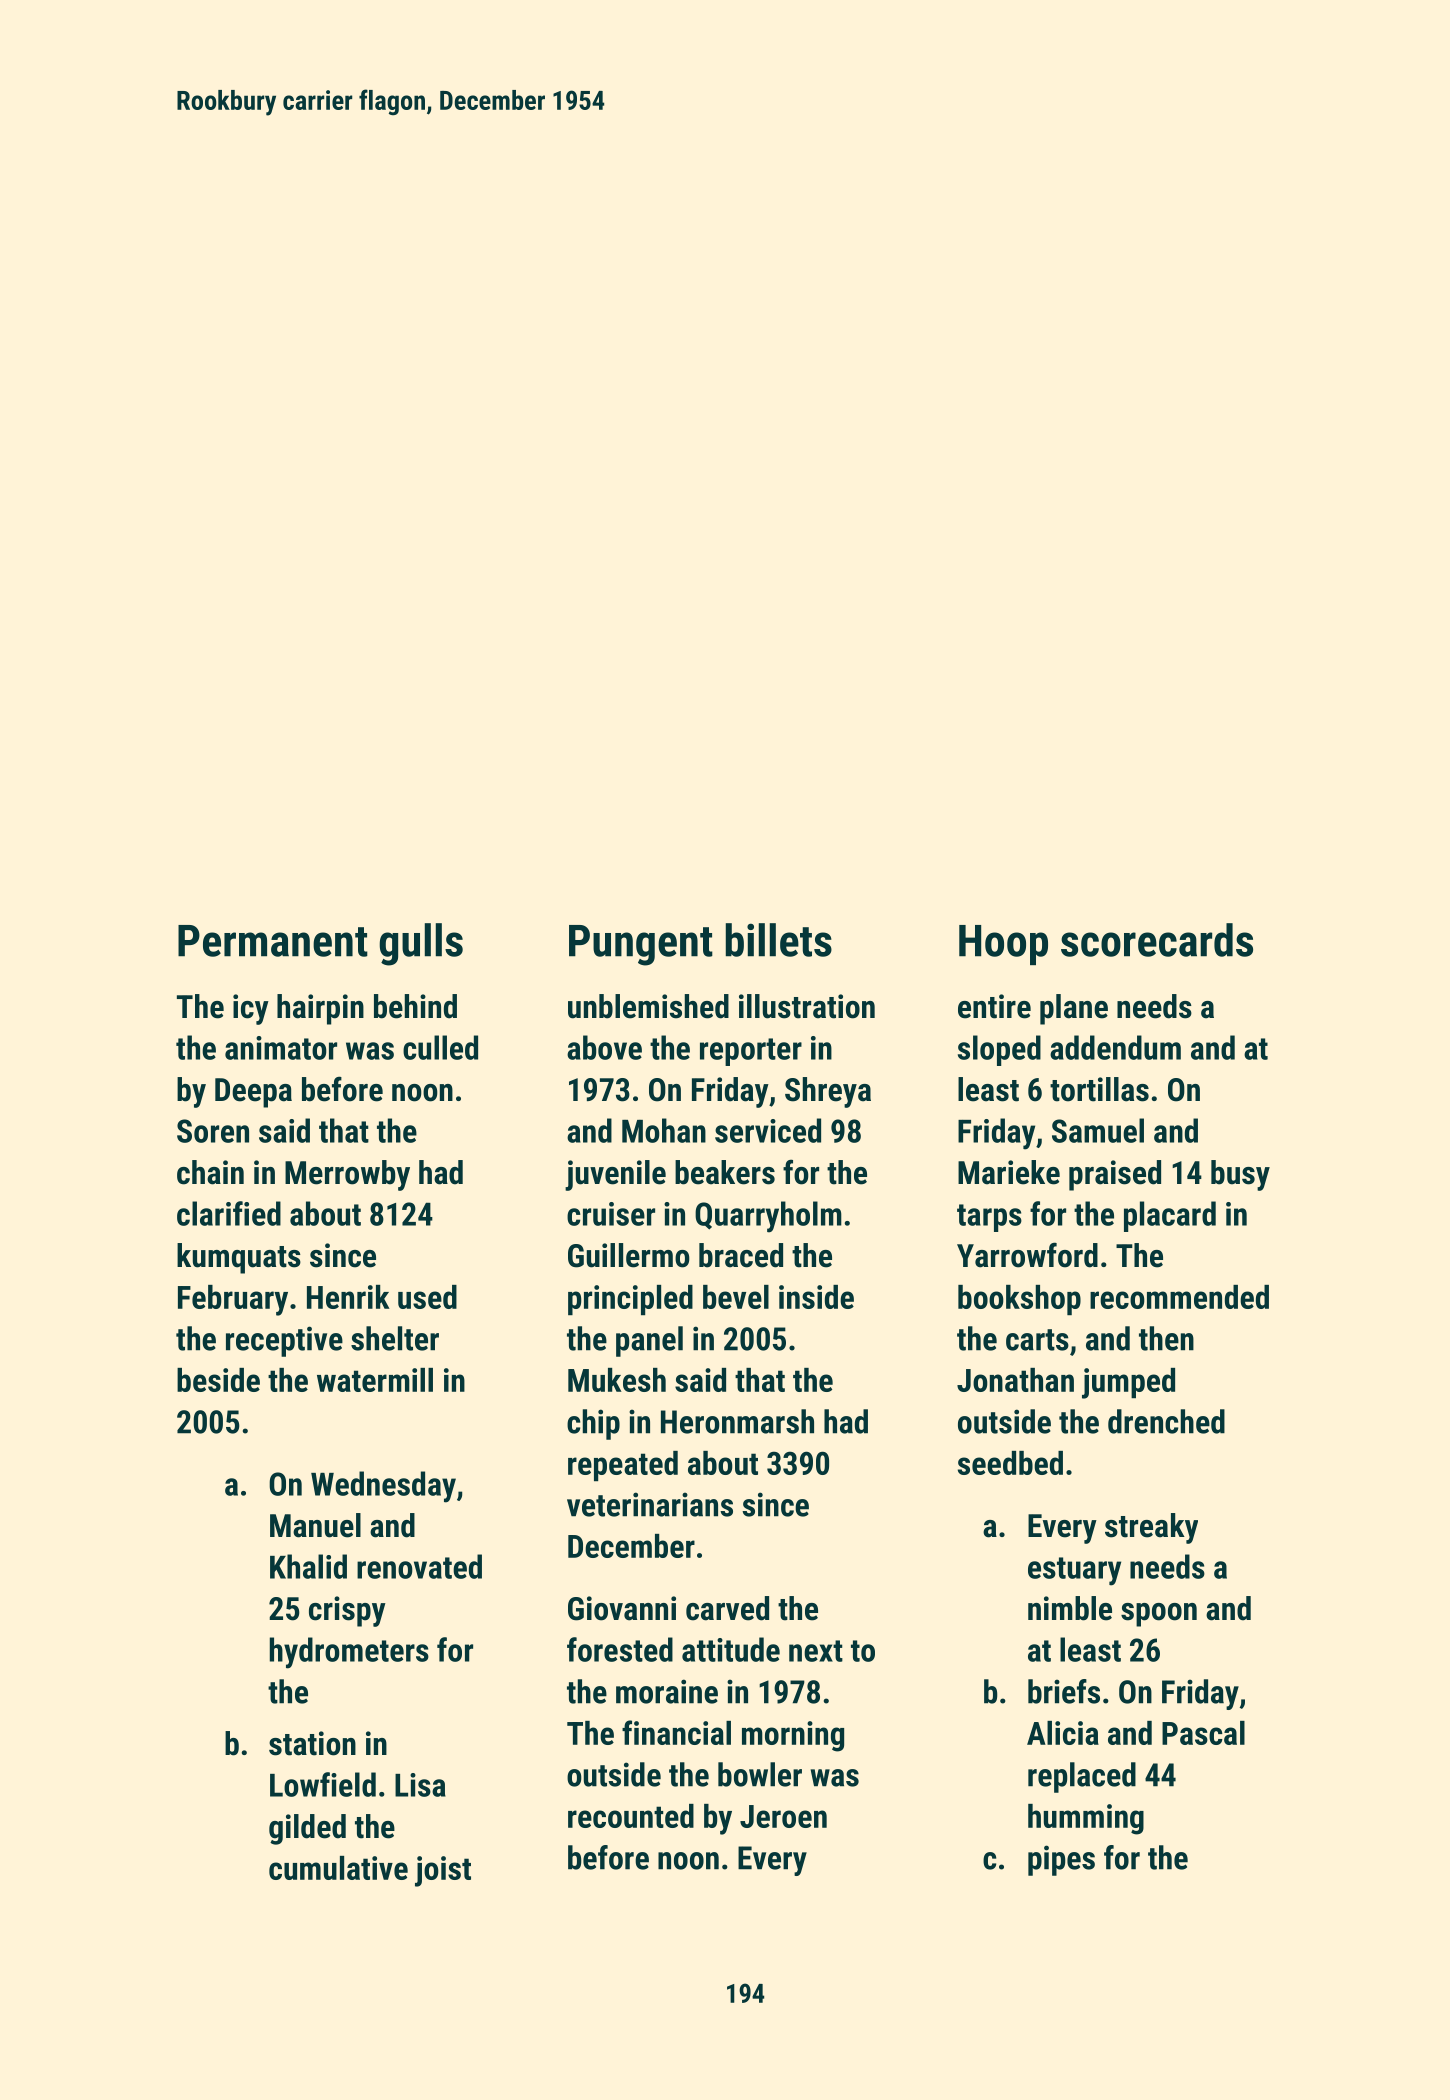  What do you see at coordinates (1064, 1691) in the page?
I see `briefs` at bounding box center [1064, 1691].
